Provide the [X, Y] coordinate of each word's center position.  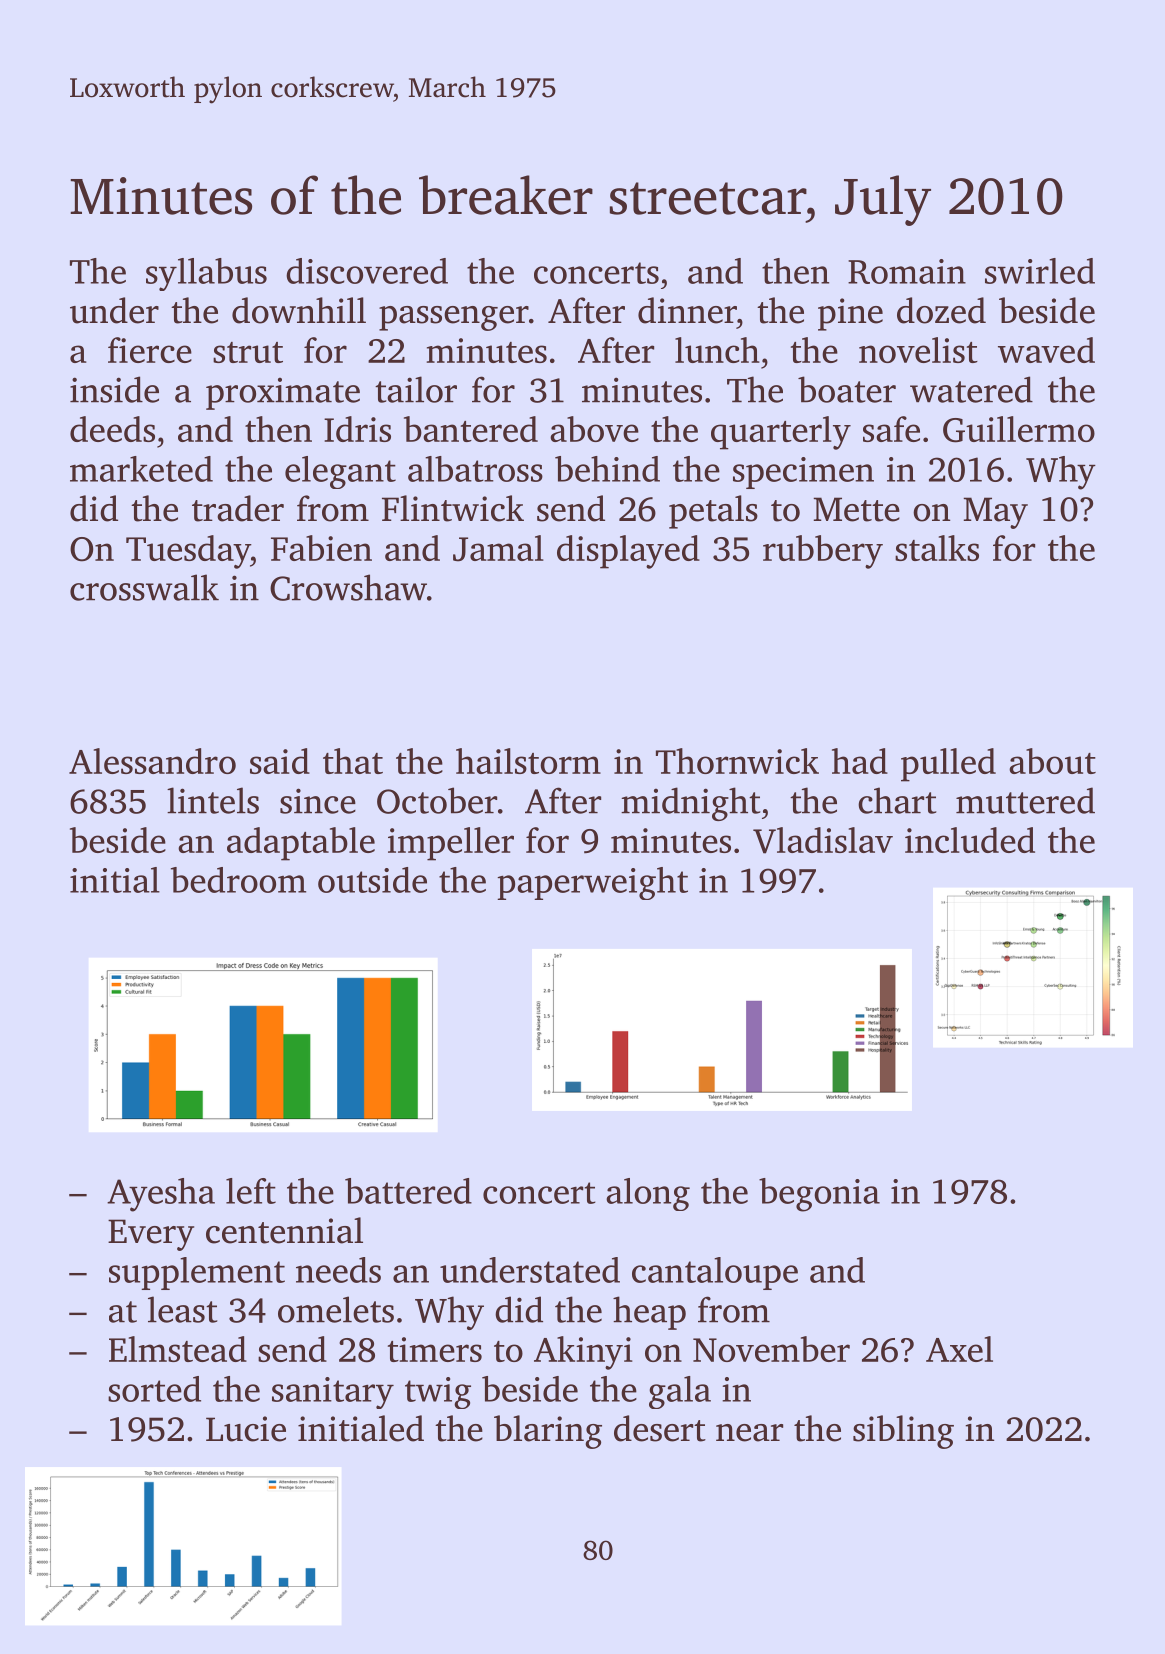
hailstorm [528, 761]
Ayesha [161, 1195]
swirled [1040, 271]
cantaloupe [715, 1273]
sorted [154, 1389]
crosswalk [144, 587]
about [1052, 761]
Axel [959, 1349]
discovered [367, 271]
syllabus [206, 274]
